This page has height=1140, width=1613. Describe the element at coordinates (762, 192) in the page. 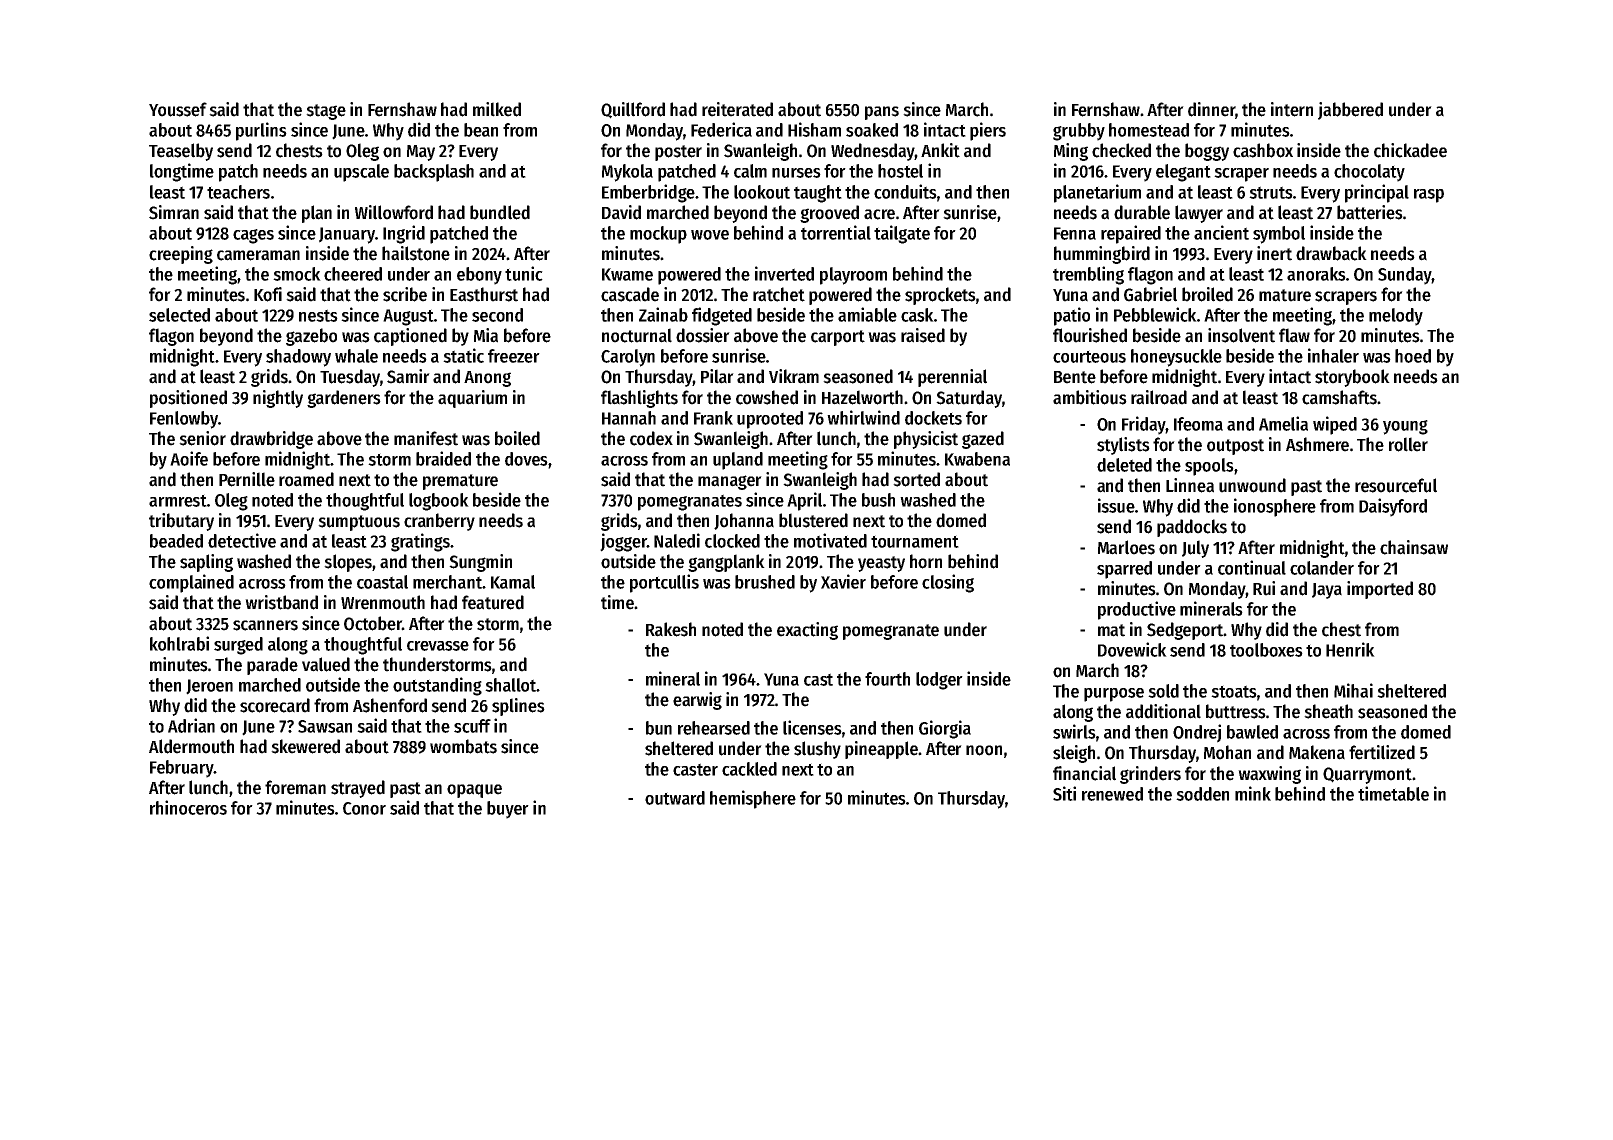

I see `lookout` at that location.
